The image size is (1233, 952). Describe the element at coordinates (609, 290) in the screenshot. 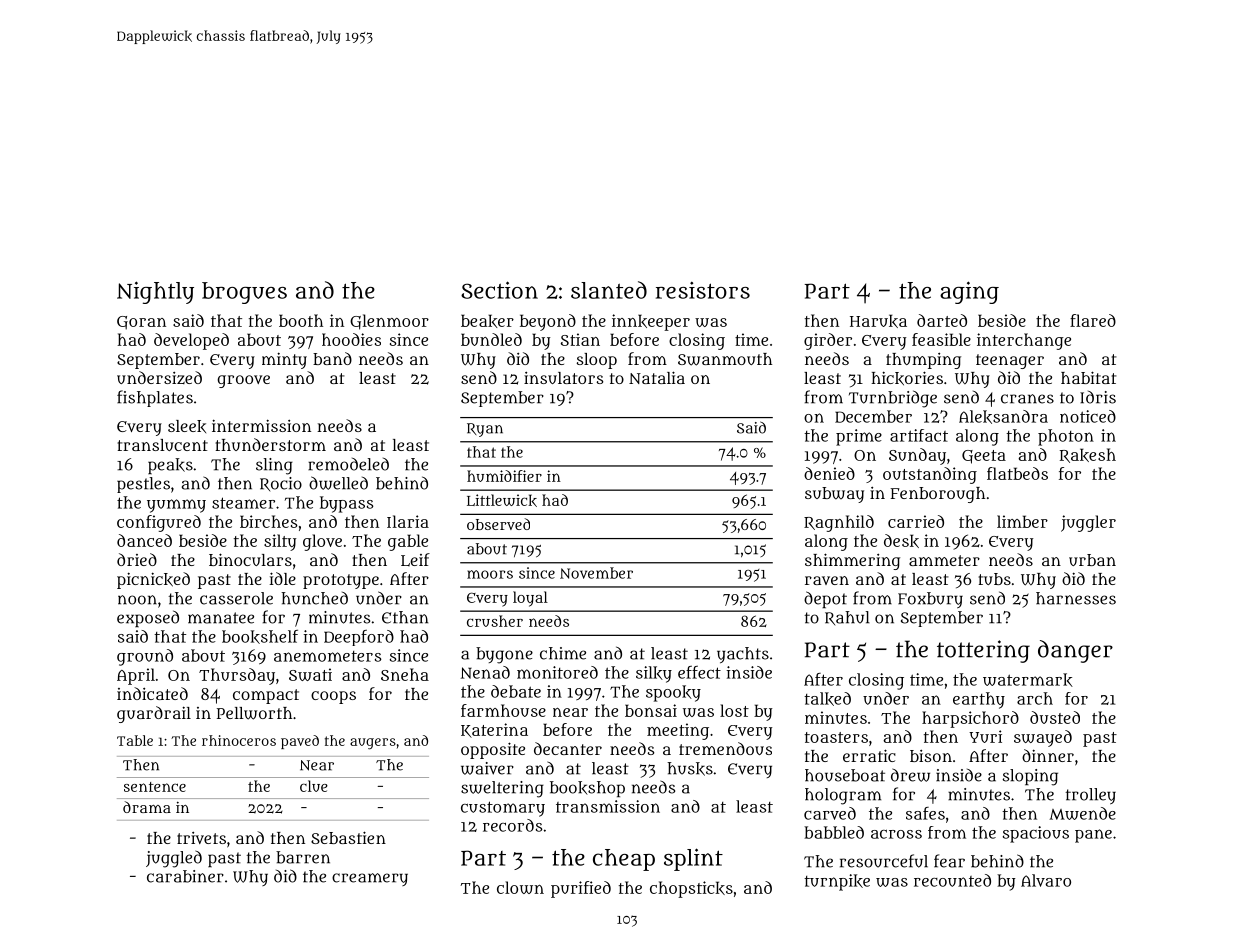

I see `slanted` at that location.
